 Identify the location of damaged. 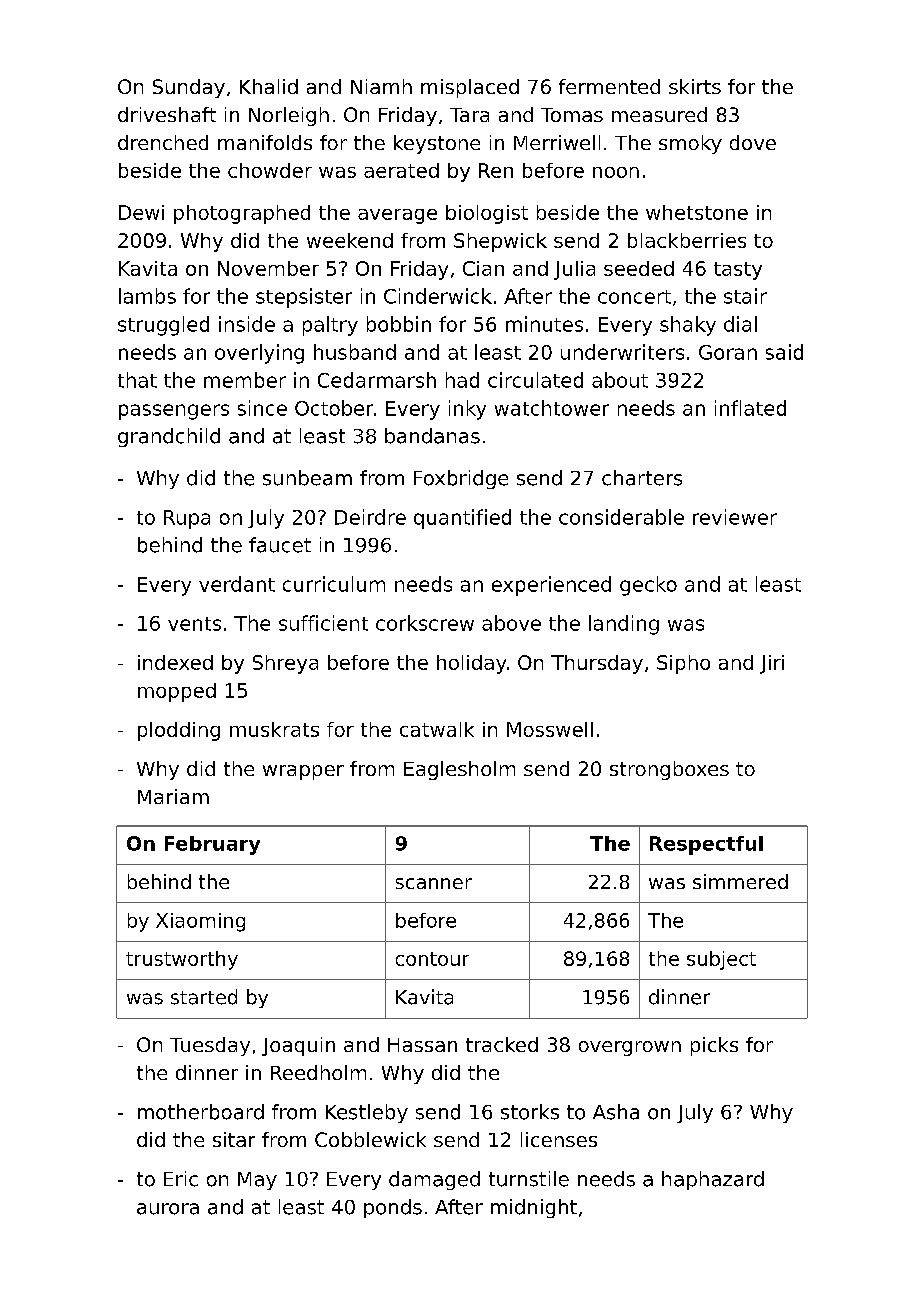
(434, 1180).
